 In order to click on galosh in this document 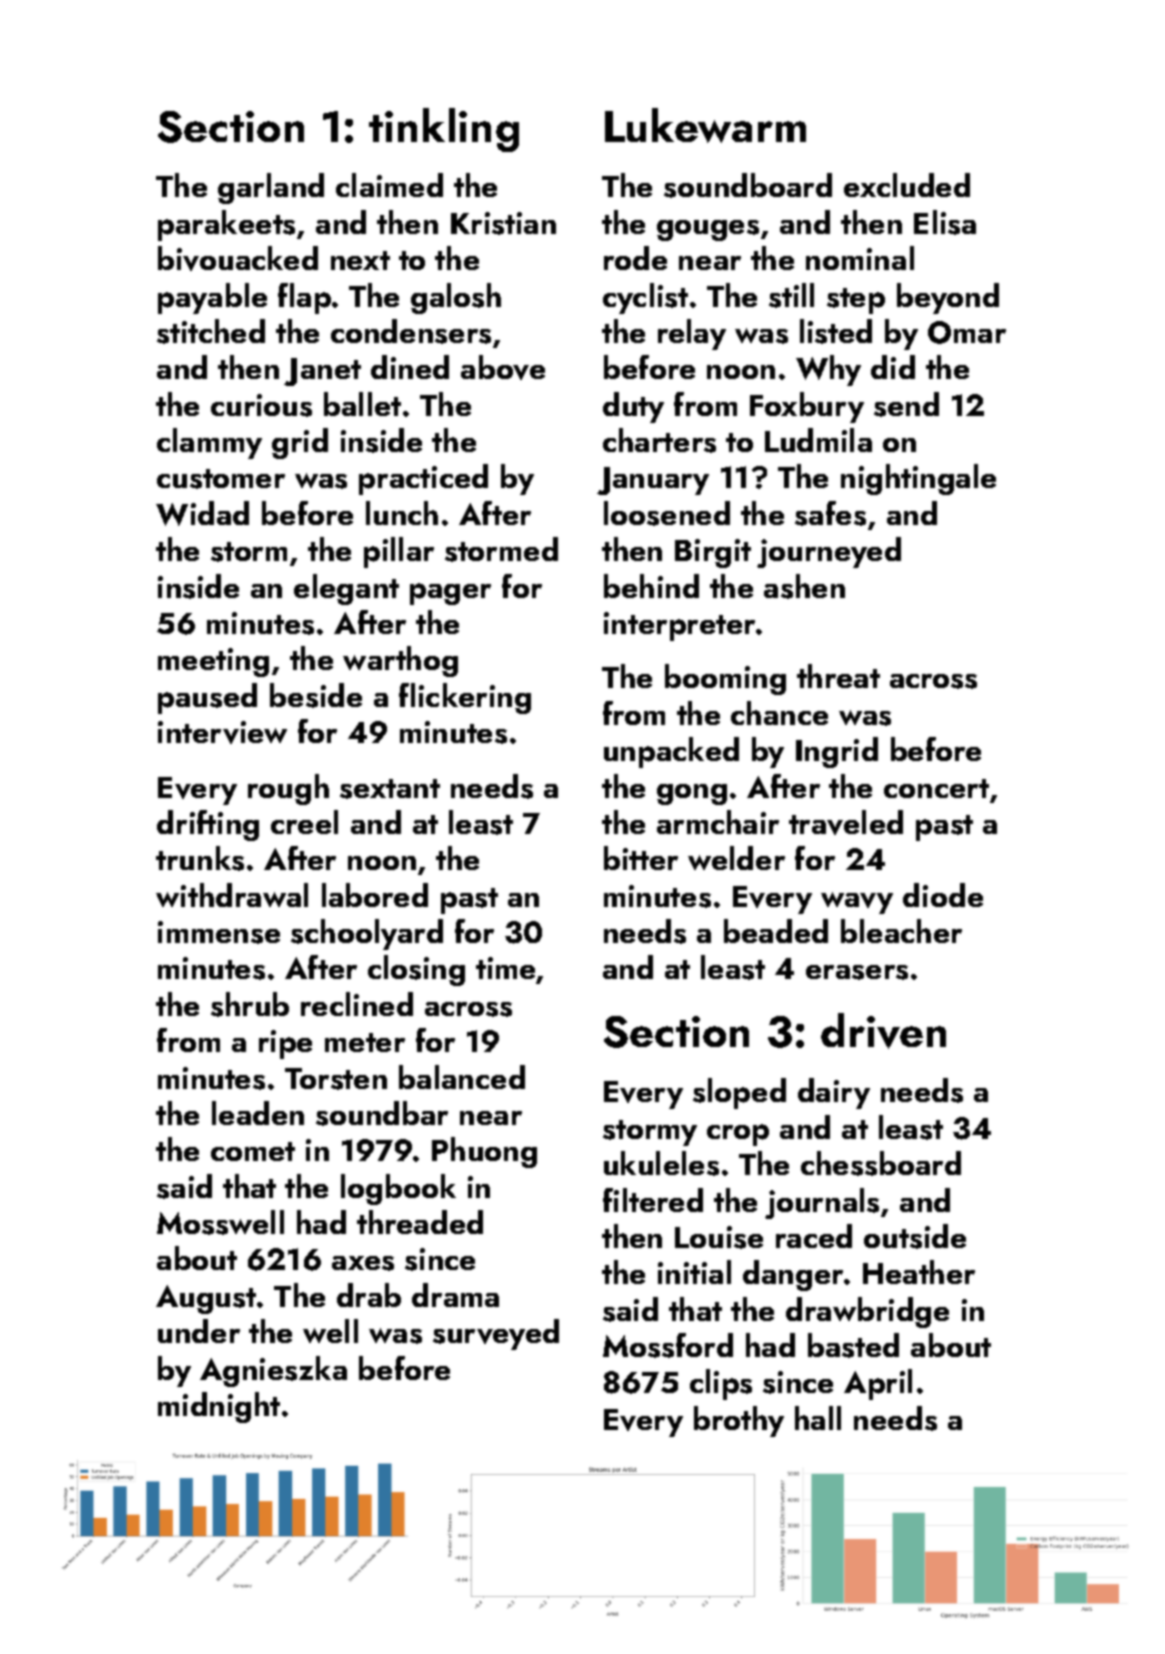, I will do `click(456, 298)`.
